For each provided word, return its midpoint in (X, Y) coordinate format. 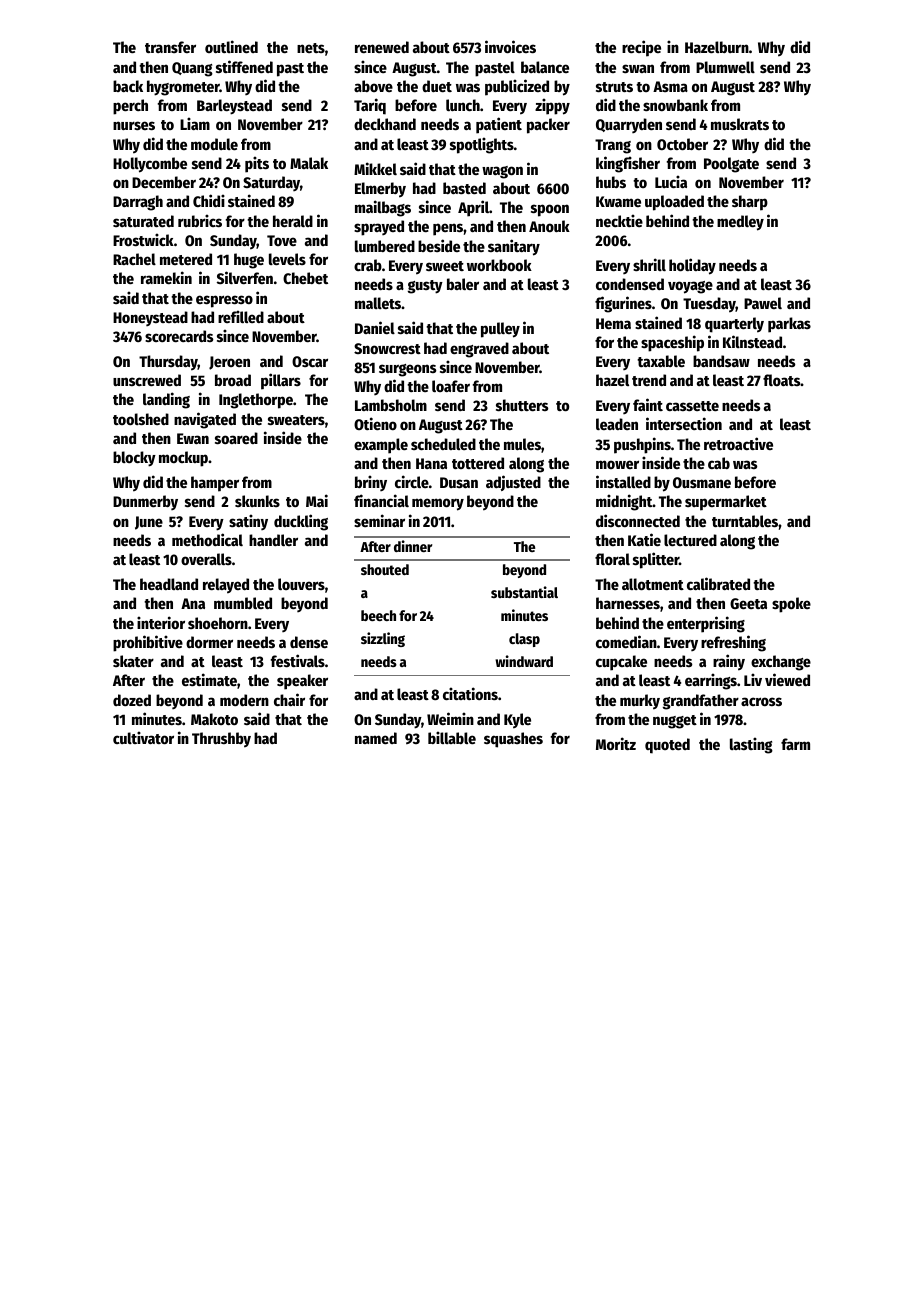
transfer (170, 47)
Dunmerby (145, 502)
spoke (791, 605)
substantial (524, 592)
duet (437, 86)
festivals (298, 660)
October (682, 144)
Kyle (517, 721)
